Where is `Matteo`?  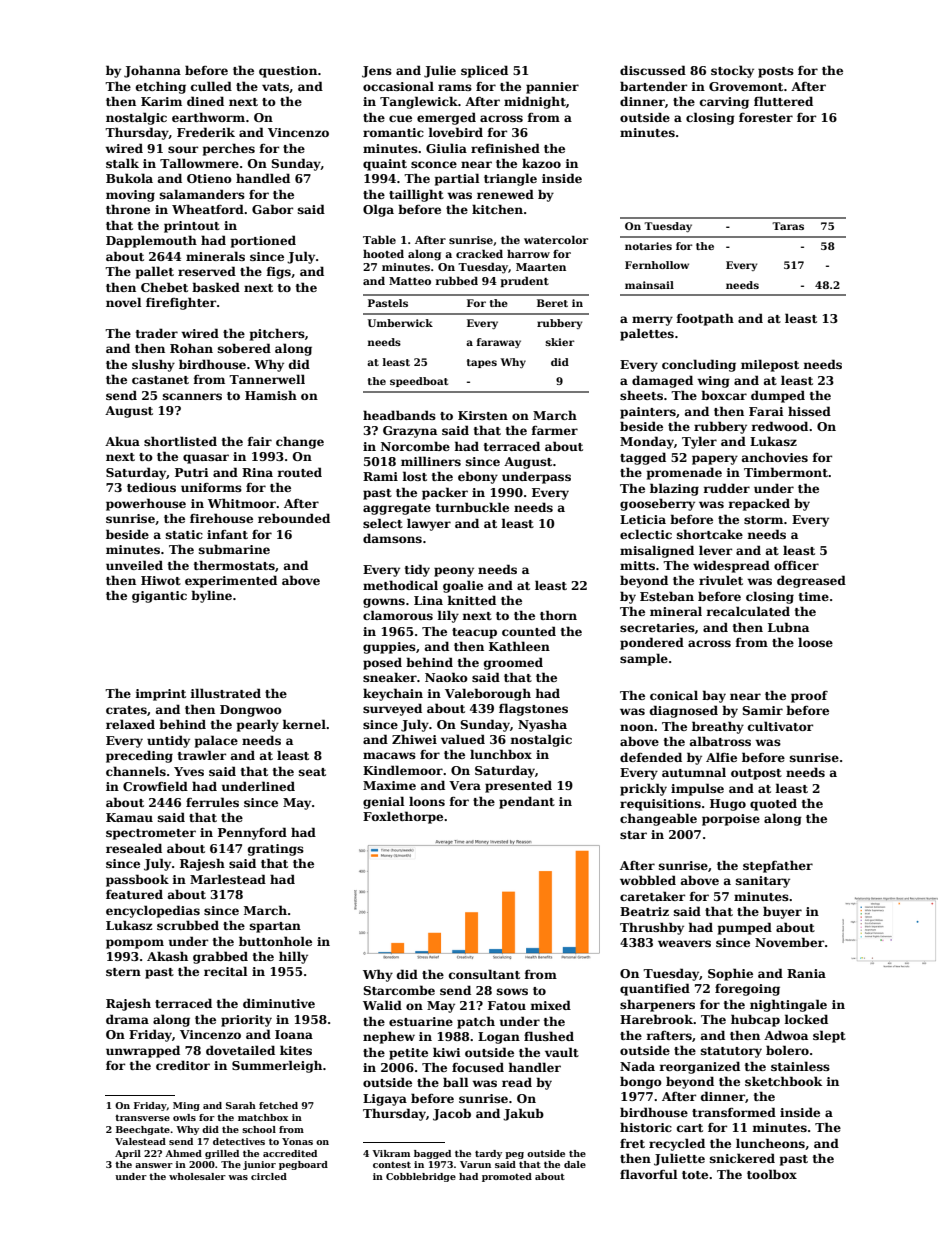
Matteo is located at coordinates (410, 281).
